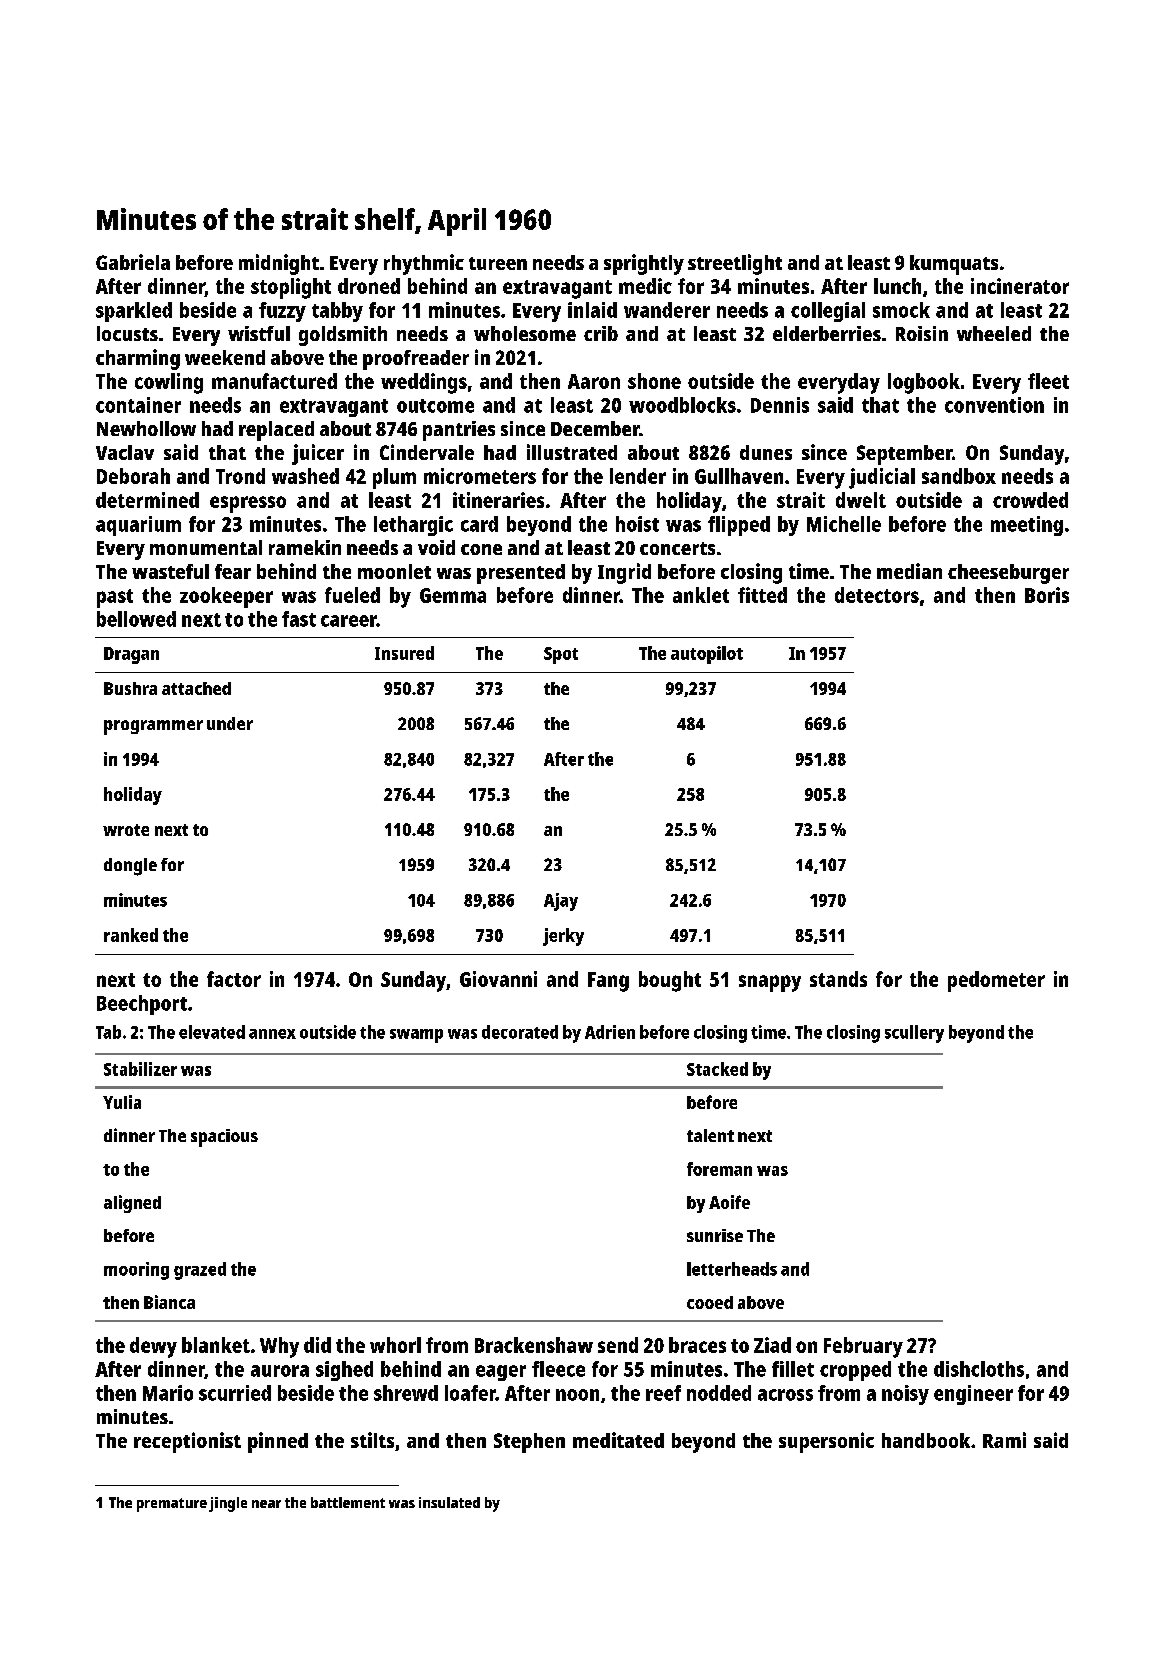  I want to click on Rami, so click(1004, 1440).
